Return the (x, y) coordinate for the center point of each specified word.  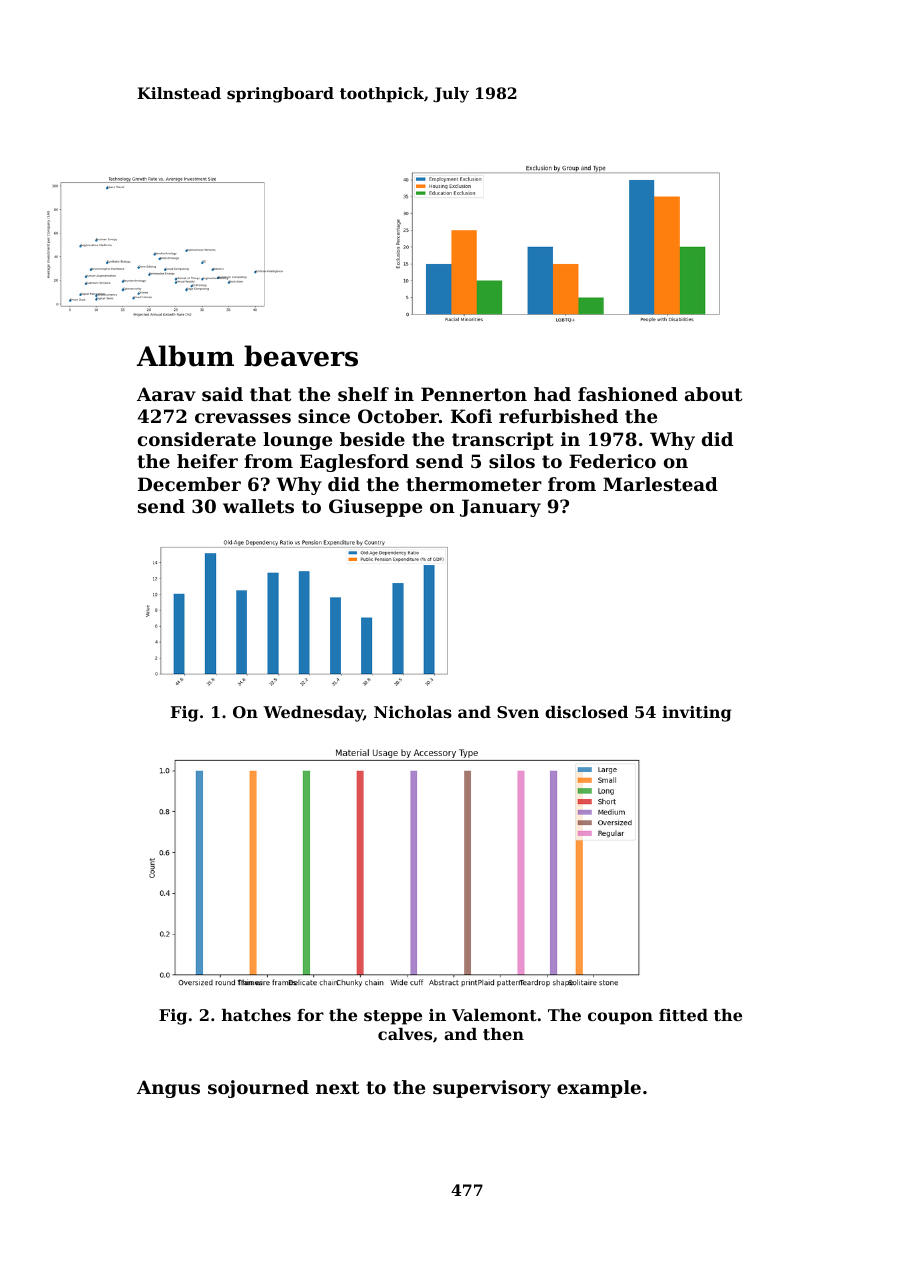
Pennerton (474, 394)
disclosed (586, 712)
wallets (258, 506)
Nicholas (413, 712)
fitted (683, 1015)
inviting (696, 714)
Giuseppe (375, 508)
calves (405, 1034)
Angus (168, 1089)
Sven (518, 712)
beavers (301, 356)
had (552, 394)
